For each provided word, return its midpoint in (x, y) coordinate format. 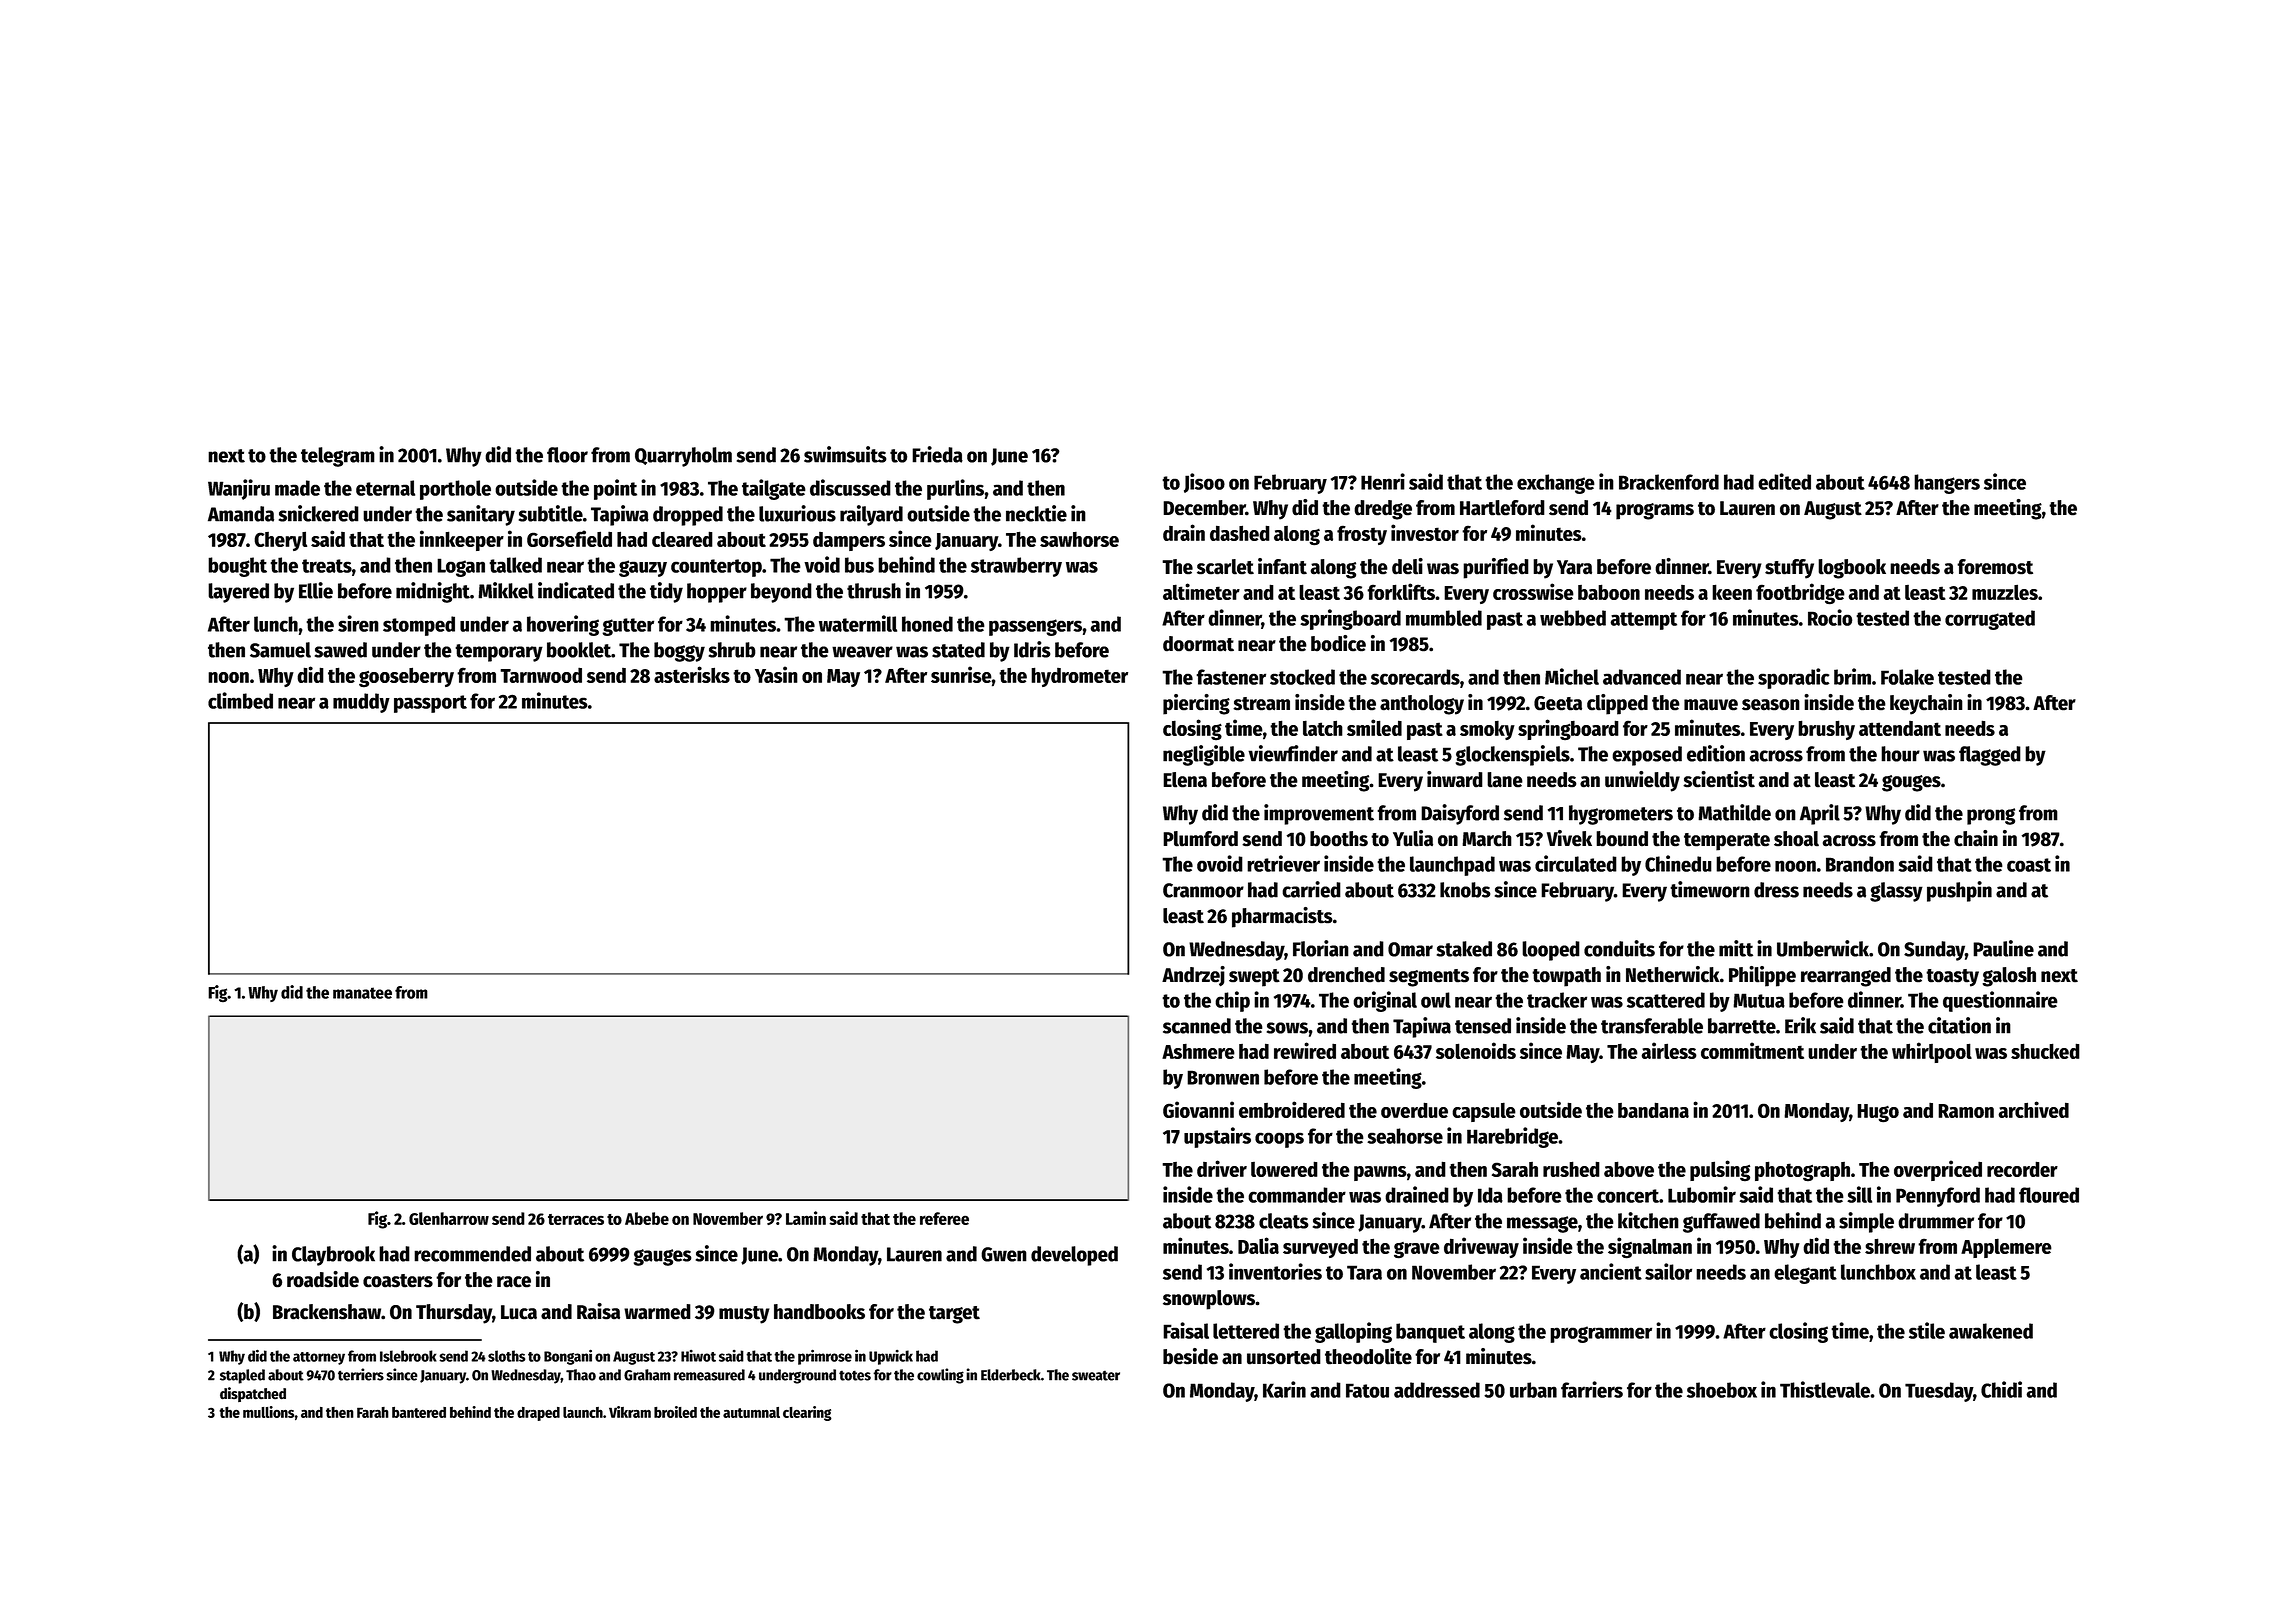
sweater (1096, 1375)
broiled (675, 1412)
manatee (362, 993)
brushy (1826, 730)
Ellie (316, 590)
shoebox (1722, 1390)
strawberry (1016, 567)
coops (1279, 1140)
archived (2033, 1109)
